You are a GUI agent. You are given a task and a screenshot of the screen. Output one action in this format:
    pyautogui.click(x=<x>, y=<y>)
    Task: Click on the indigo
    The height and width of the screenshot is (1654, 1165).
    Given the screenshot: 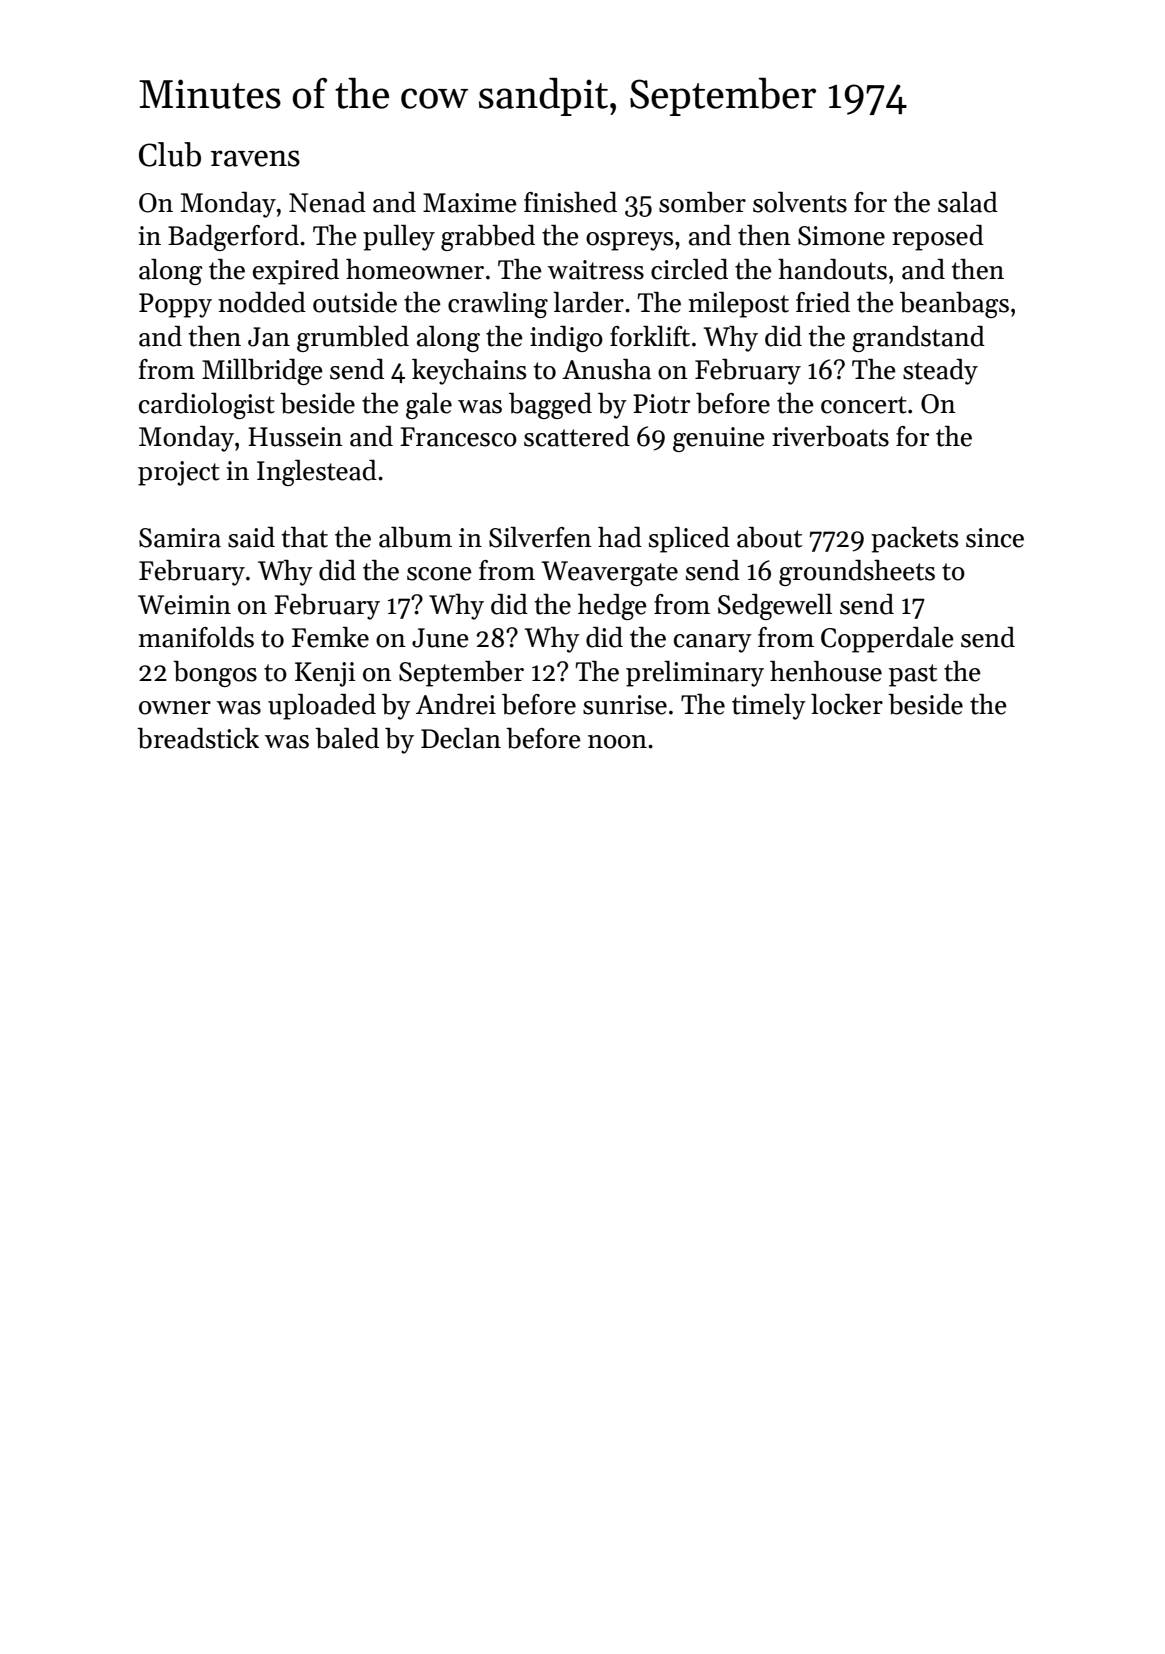 What is the action you would take?
    pyautogui.click(x=566, y=339)
